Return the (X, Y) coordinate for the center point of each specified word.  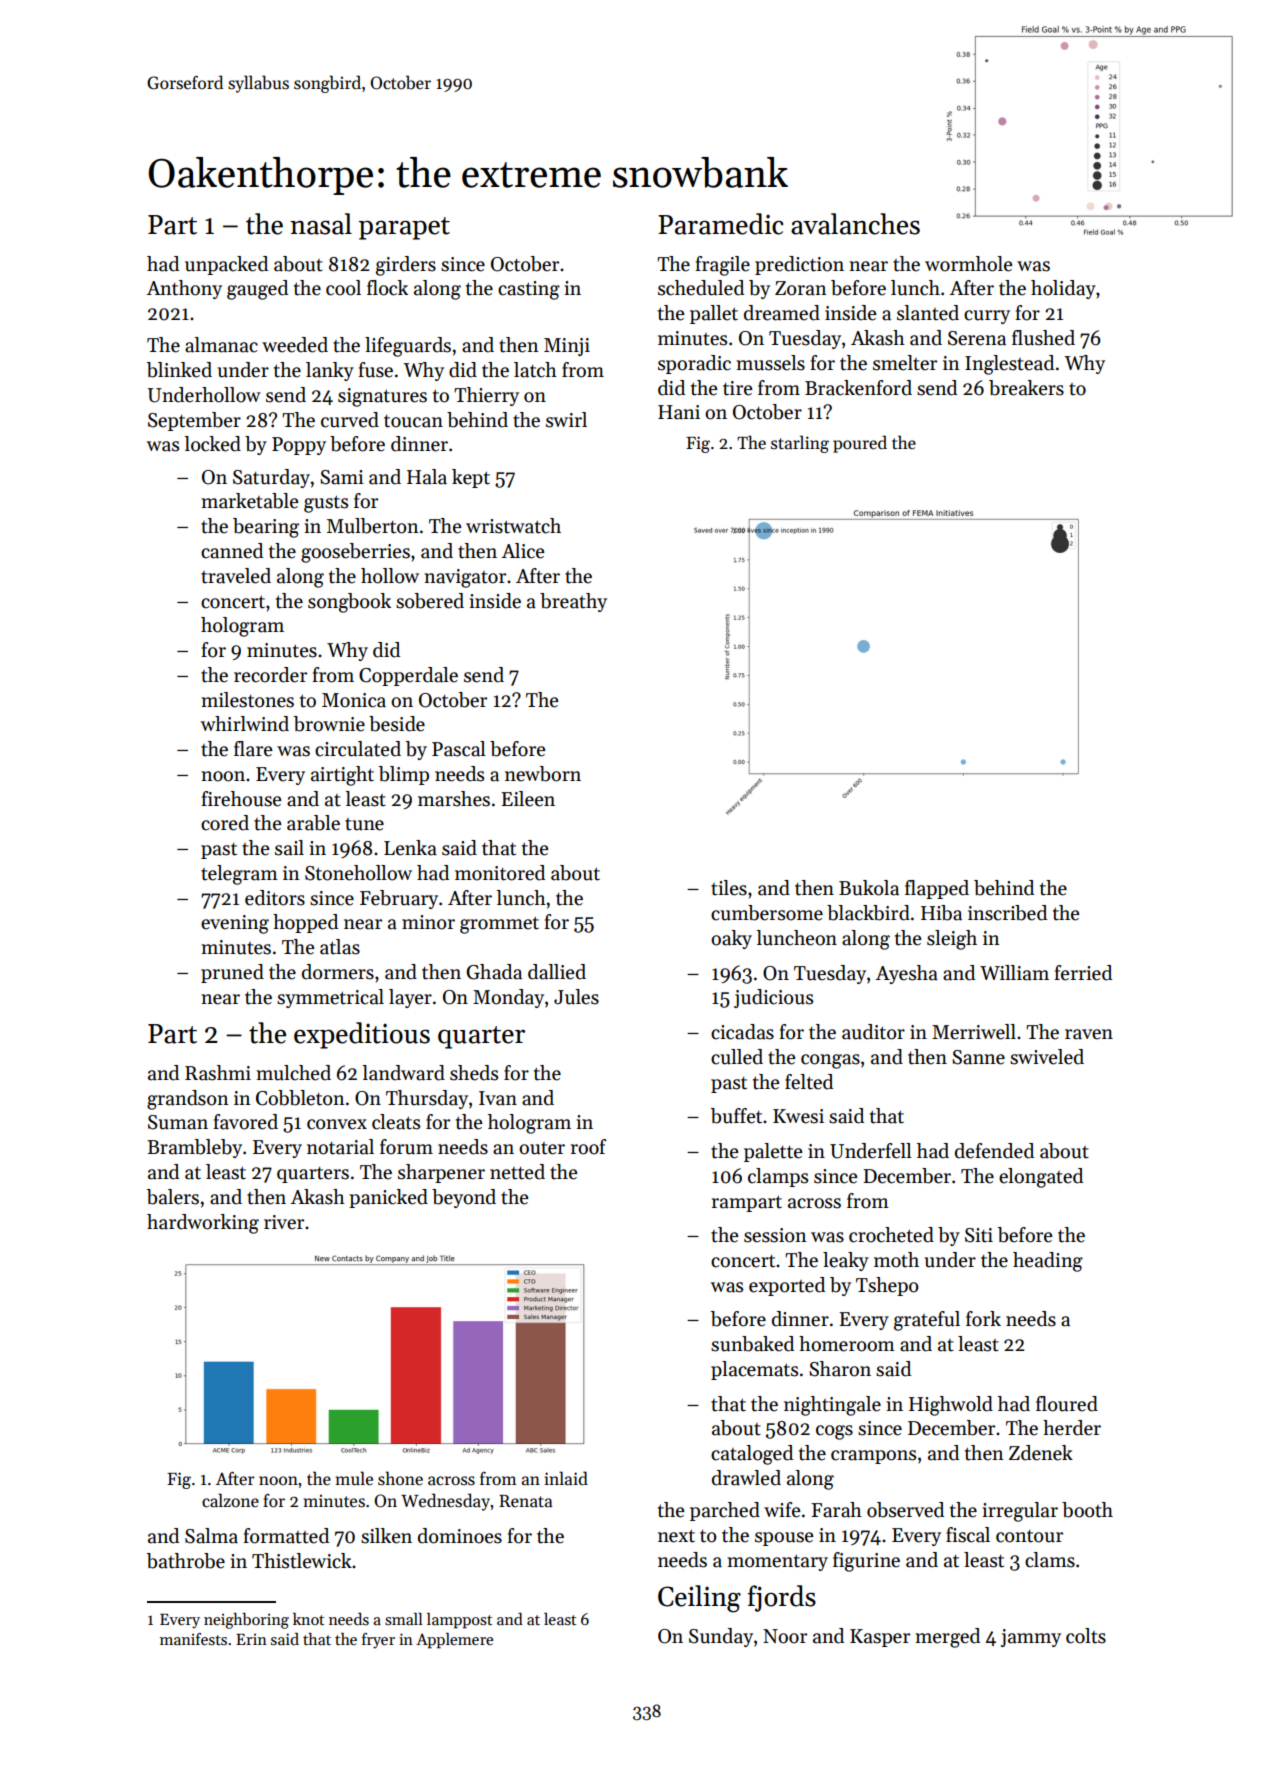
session (775, 1235)
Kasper (880, 1638)
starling (800, 444)
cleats (396, 1122)
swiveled (1047, 1057)
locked (212, 444)
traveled (236, 576)
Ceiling (699, 1599)
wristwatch (513, 526)
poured (860, 444)
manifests (193, 1639)
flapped (937, 889)
